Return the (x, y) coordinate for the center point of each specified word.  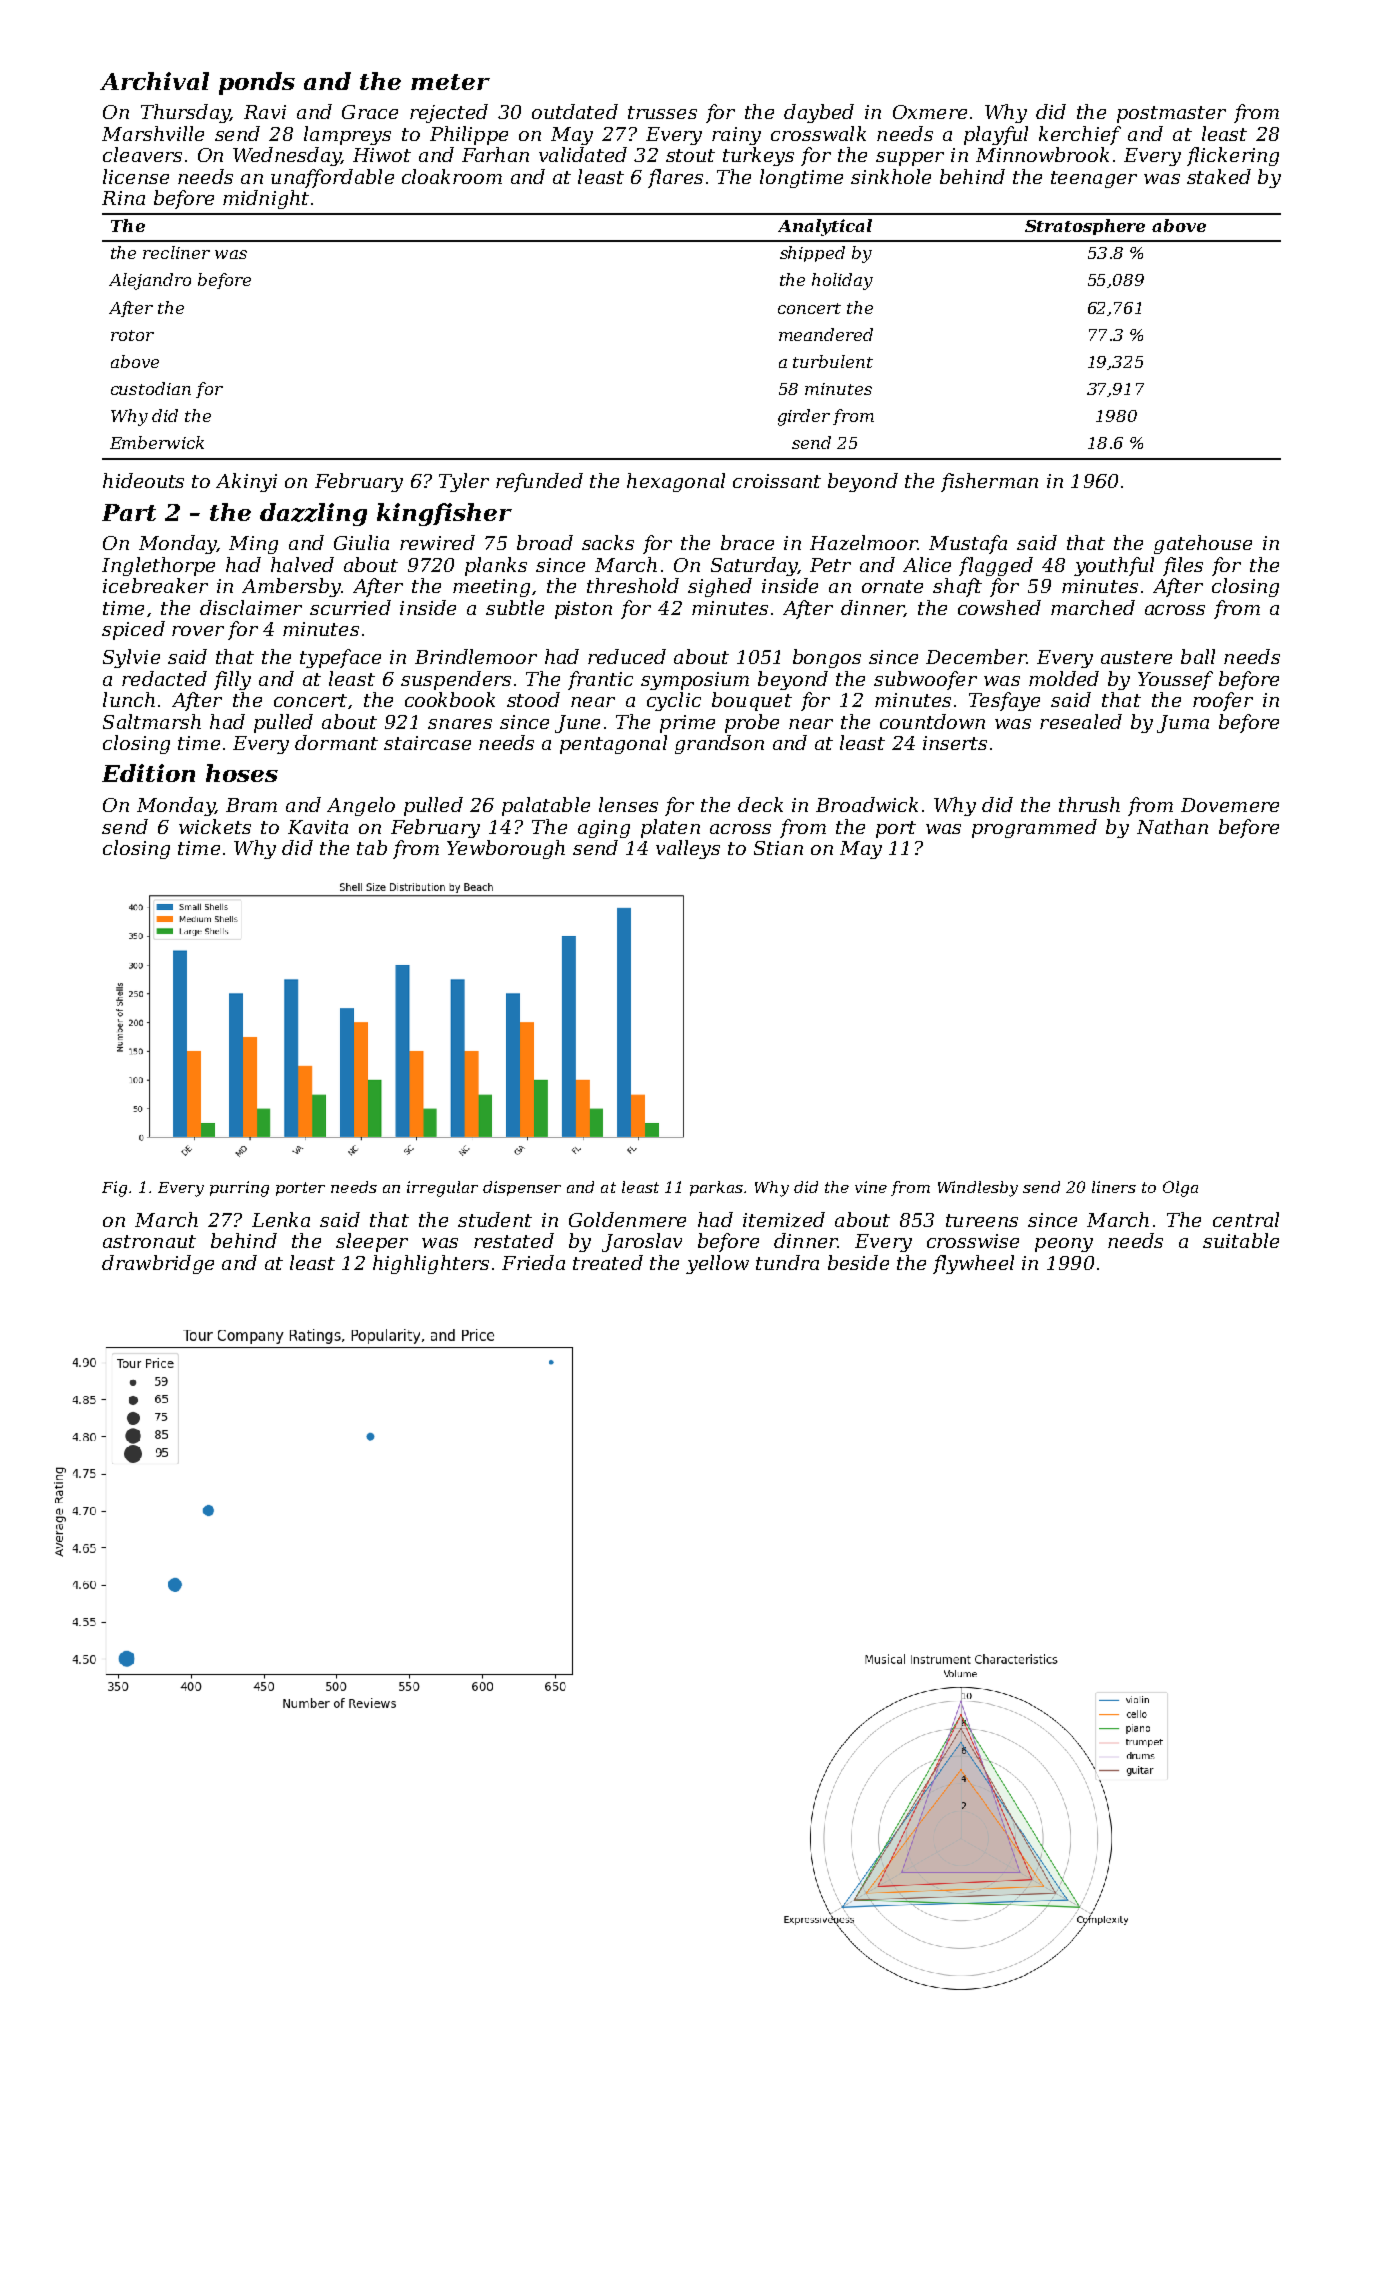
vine (871, 1187)
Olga (1180, 1189)
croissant (777, 481)
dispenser (522, 1188)
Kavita (318, 827)
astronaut (149, 1241)
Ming (253, 545)
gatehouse (1203, 544)
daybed (819, 113)
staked (1219, 176)
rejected (449, 113)
